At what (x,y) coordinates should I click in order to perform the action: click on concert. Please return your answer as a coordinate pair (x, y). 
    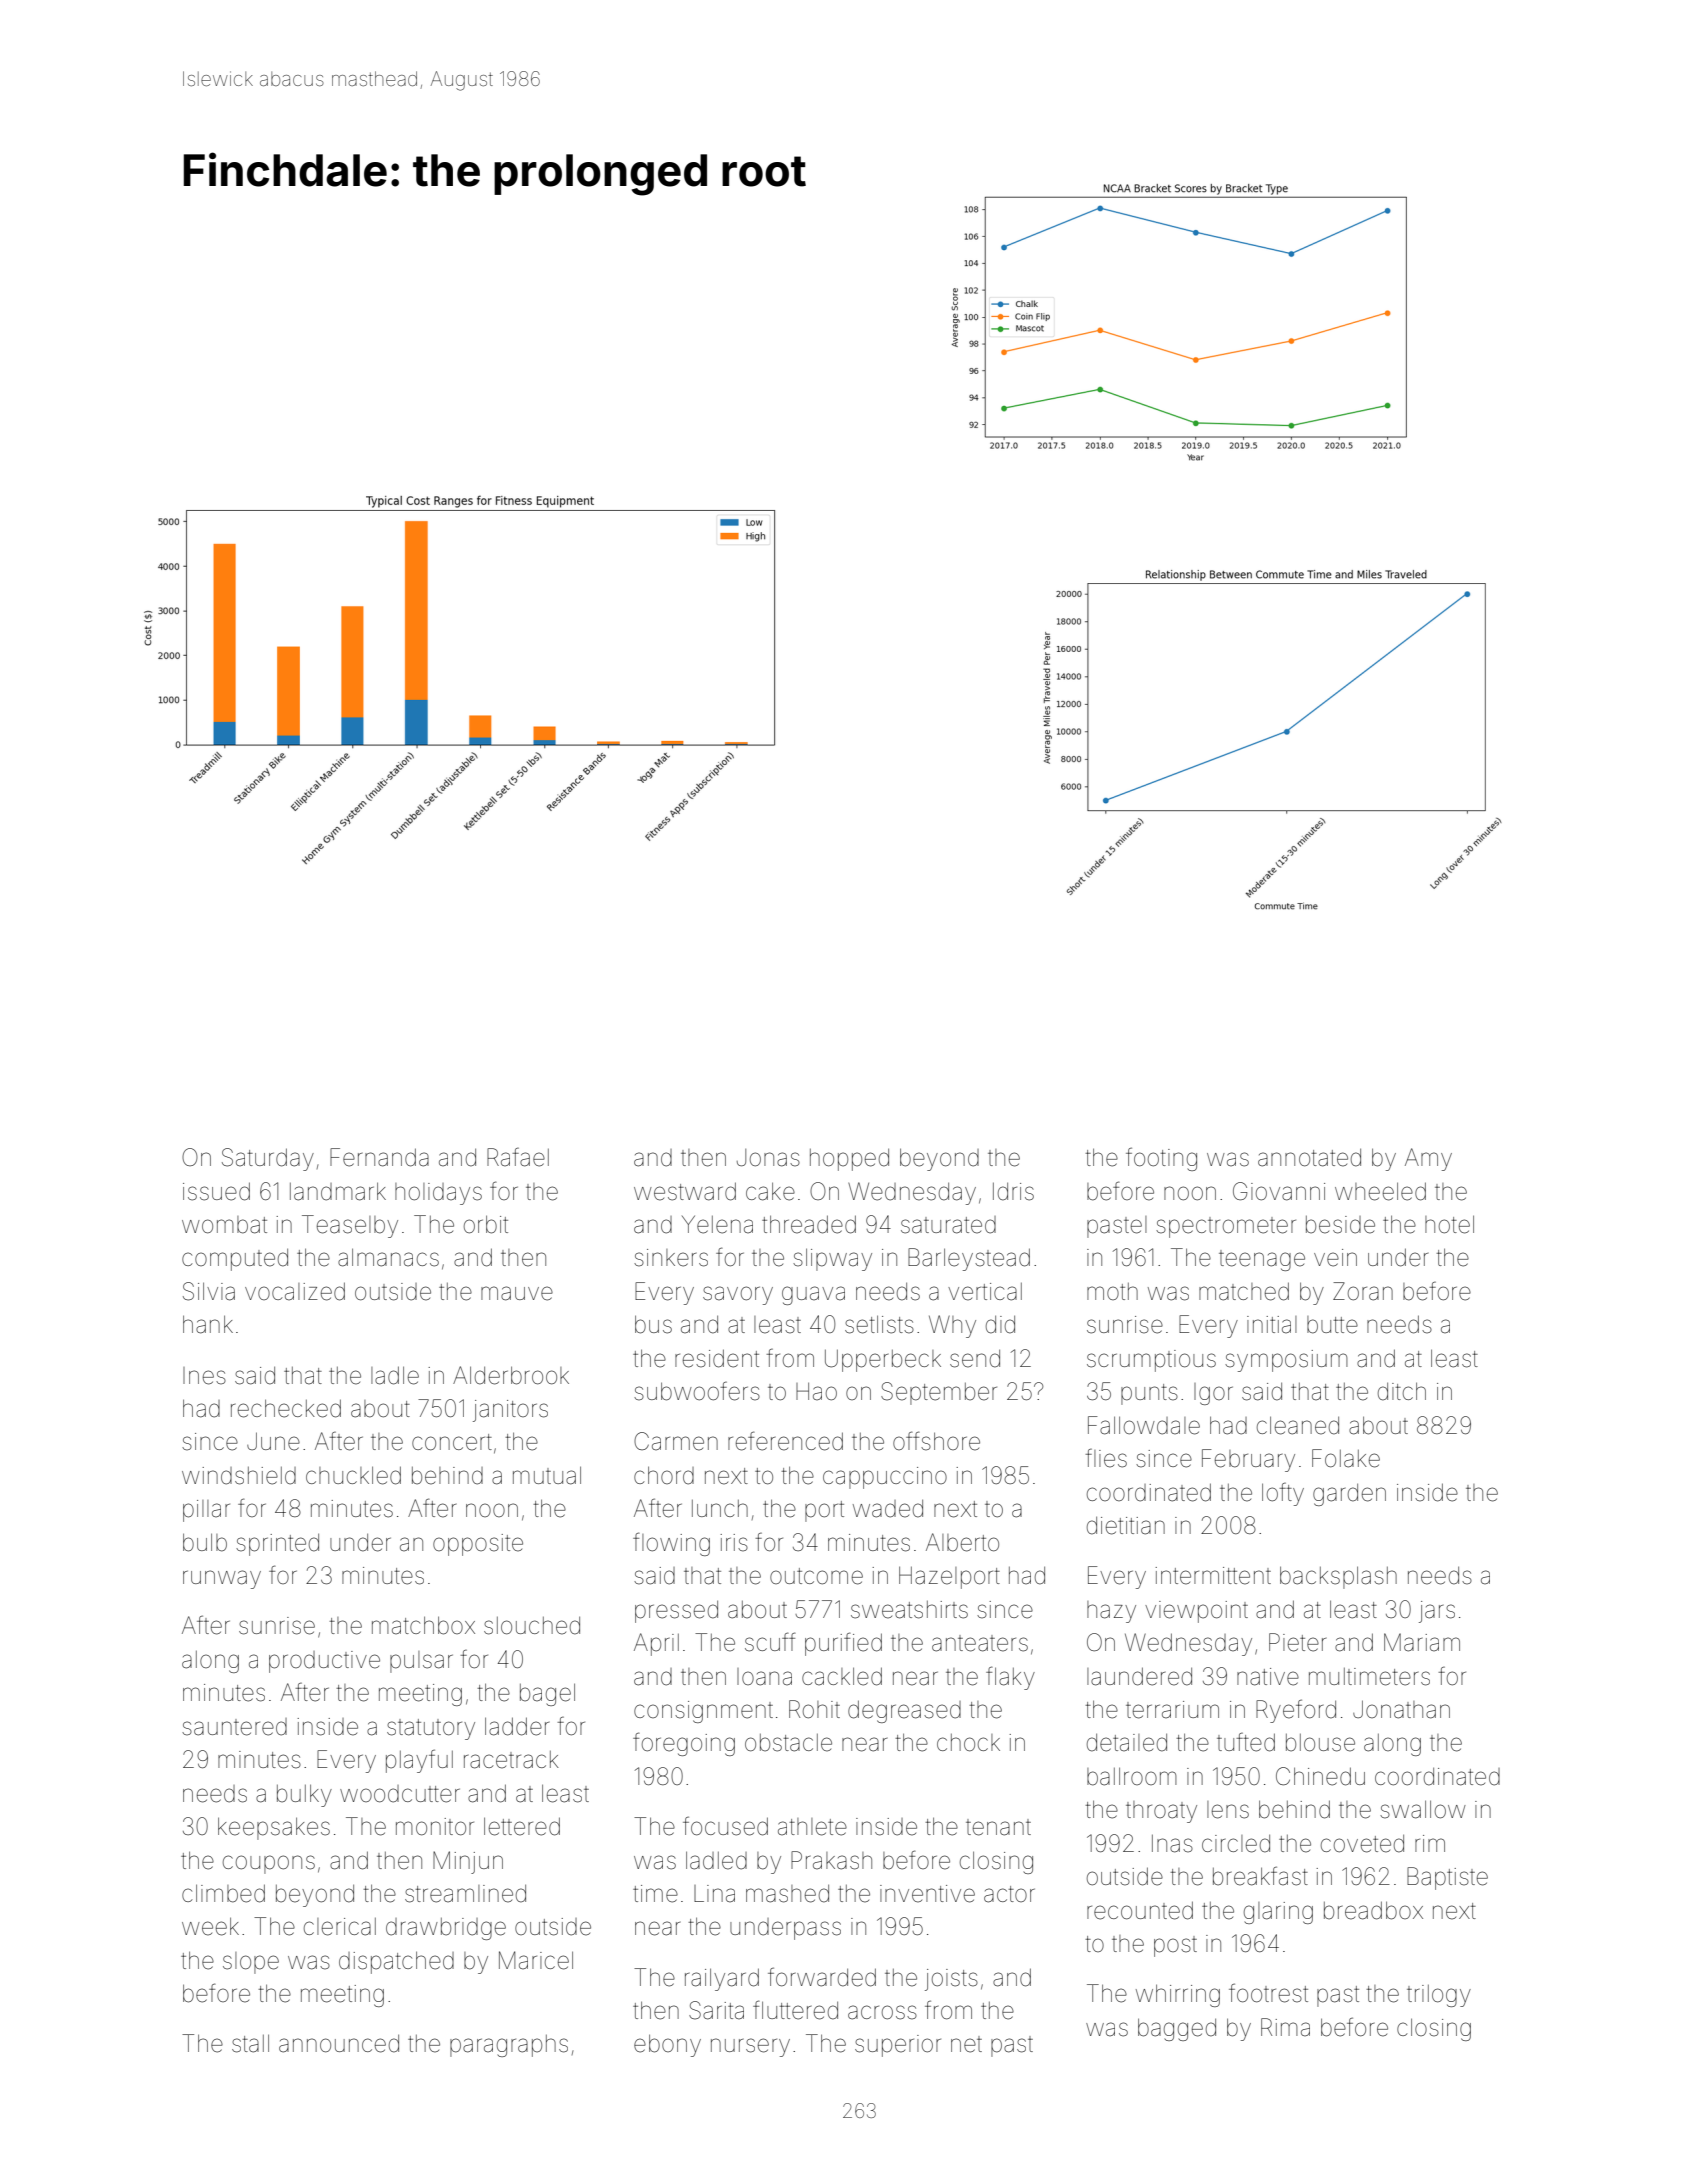
    Looking at the image, I should click on (452, 1442).
